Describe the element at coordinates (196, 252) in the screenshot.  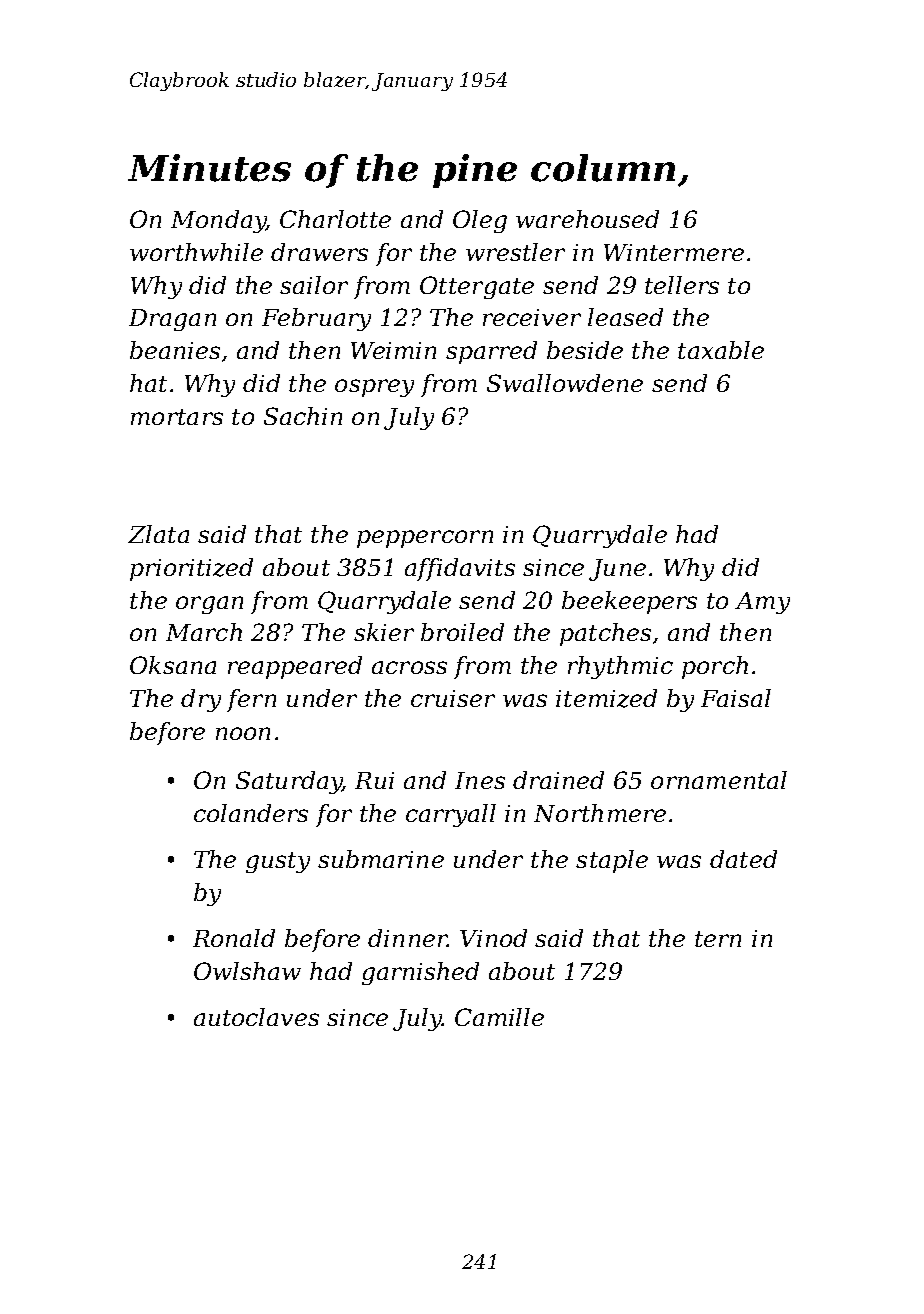
I see `worthwhile` at that location.
